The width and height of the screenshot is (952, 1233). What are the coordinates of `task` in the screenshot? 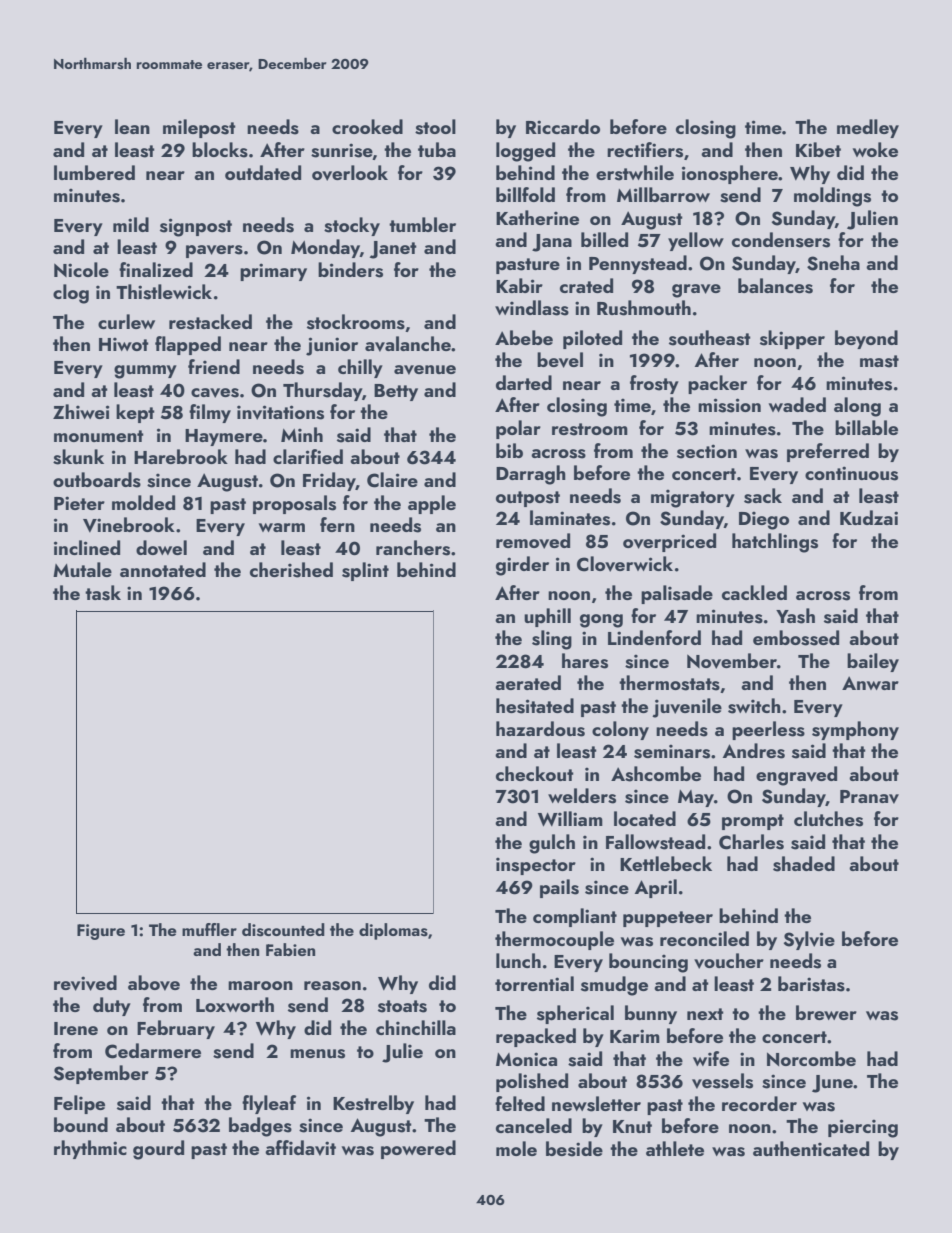 It's located at (103, 593).
